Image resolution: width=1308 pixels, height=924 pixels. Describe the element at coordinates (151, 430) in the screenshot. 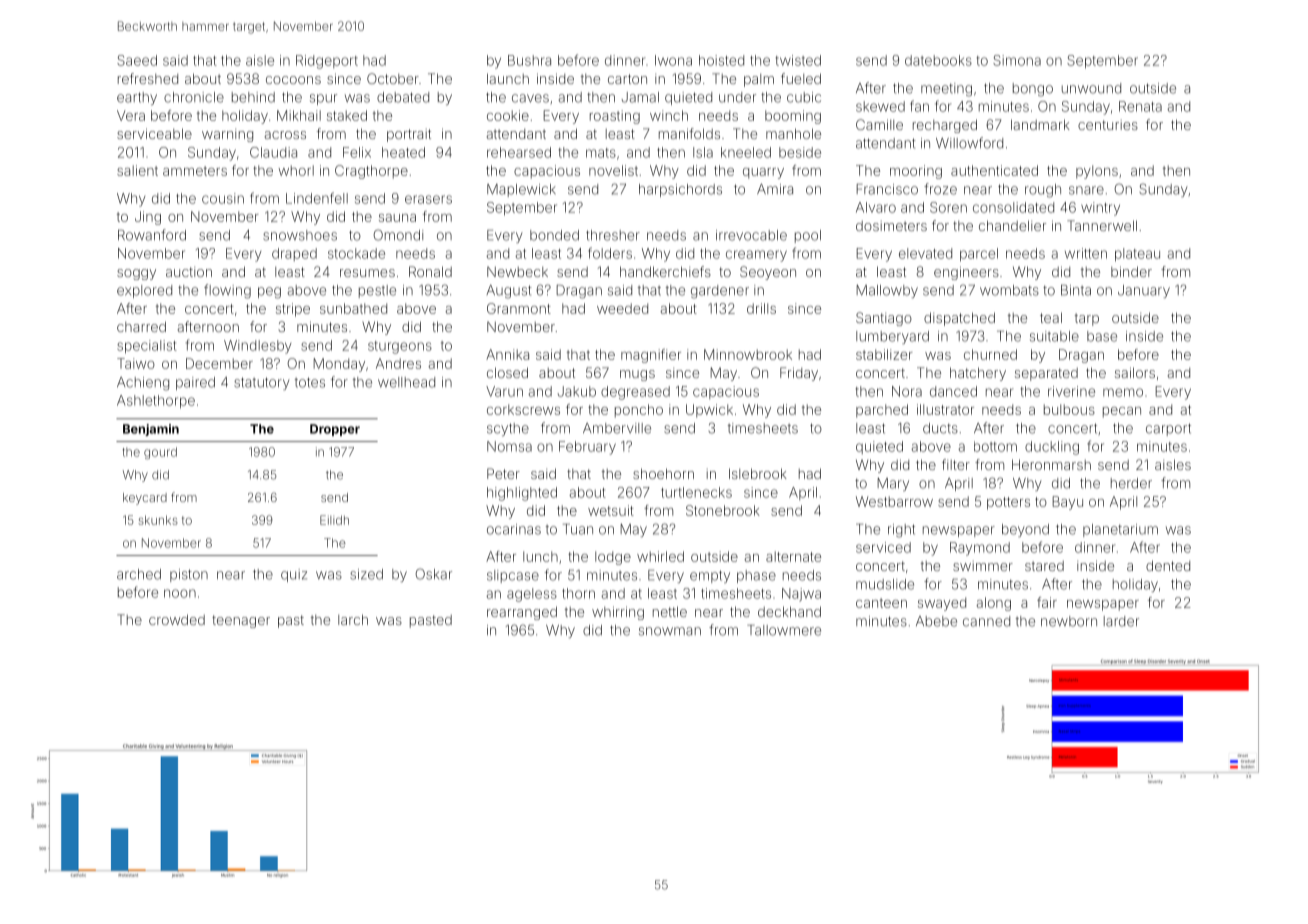

I see `Benjamin` at that location.
